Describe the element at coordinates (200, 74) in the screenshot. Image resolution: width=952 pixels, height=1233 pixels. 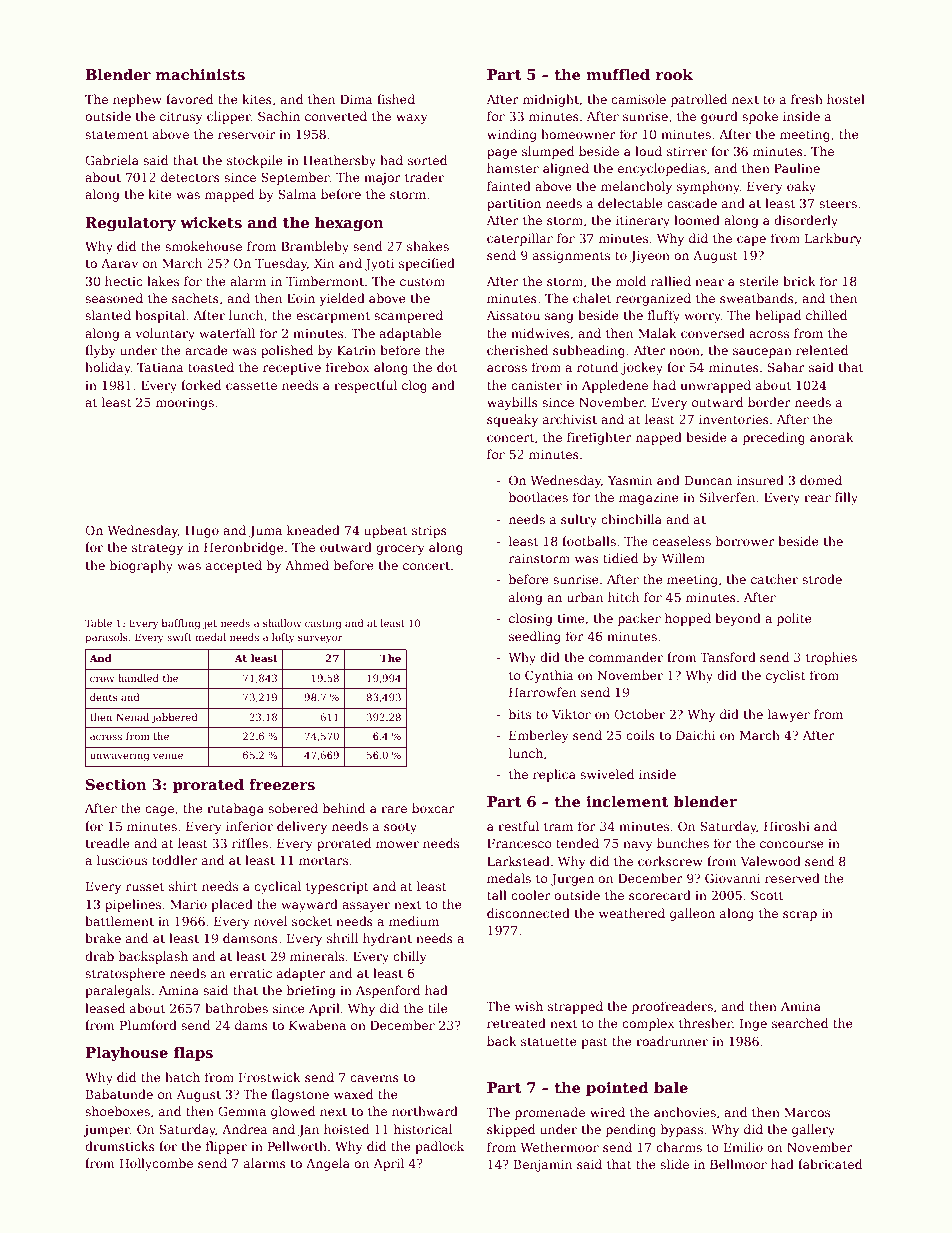
I see `machinists` at that location.
